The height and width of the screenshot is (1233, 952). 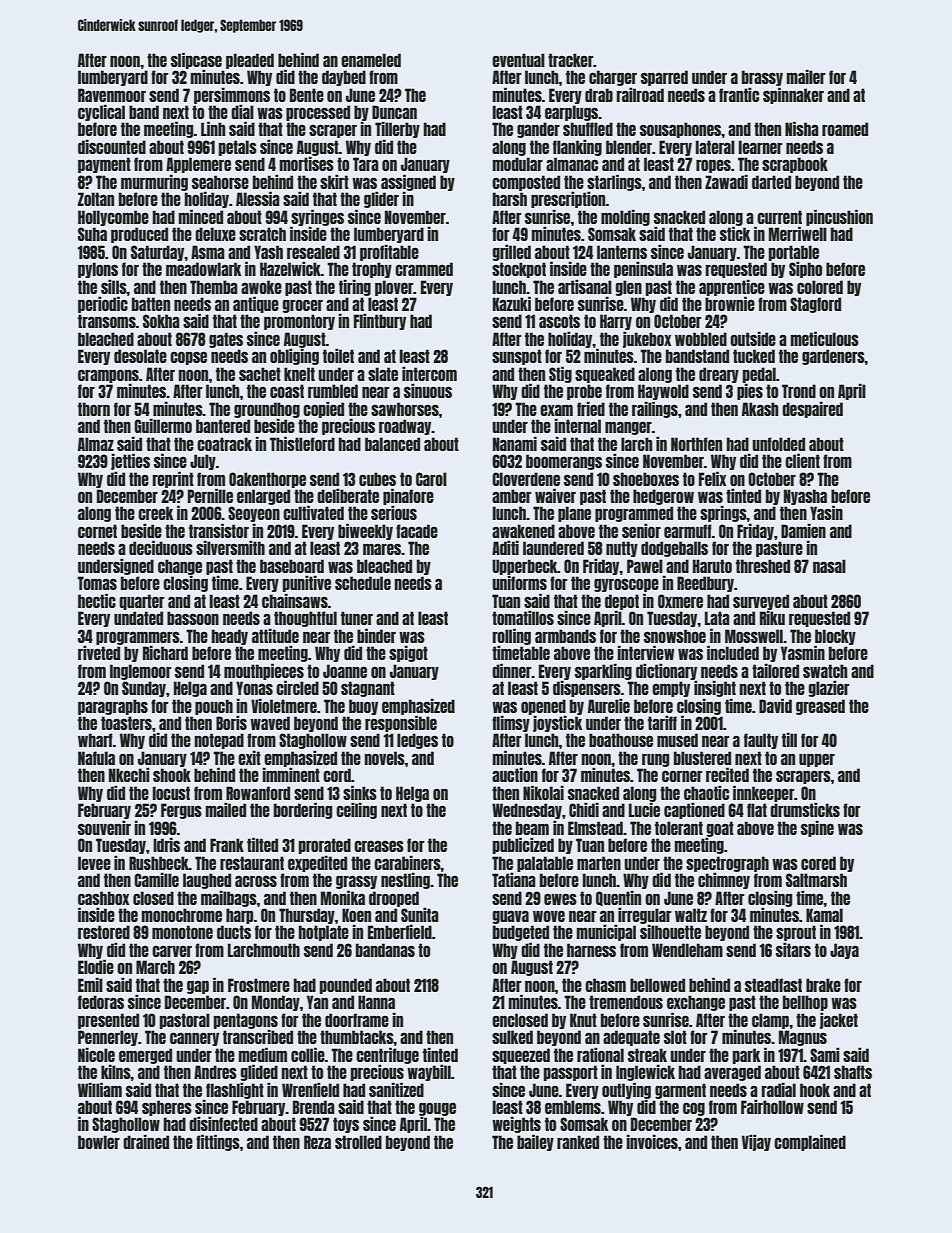 What do you see at coordinates (521, 933) in the screenshot?
I see `budgeted` at bounding box center [521, 933].
